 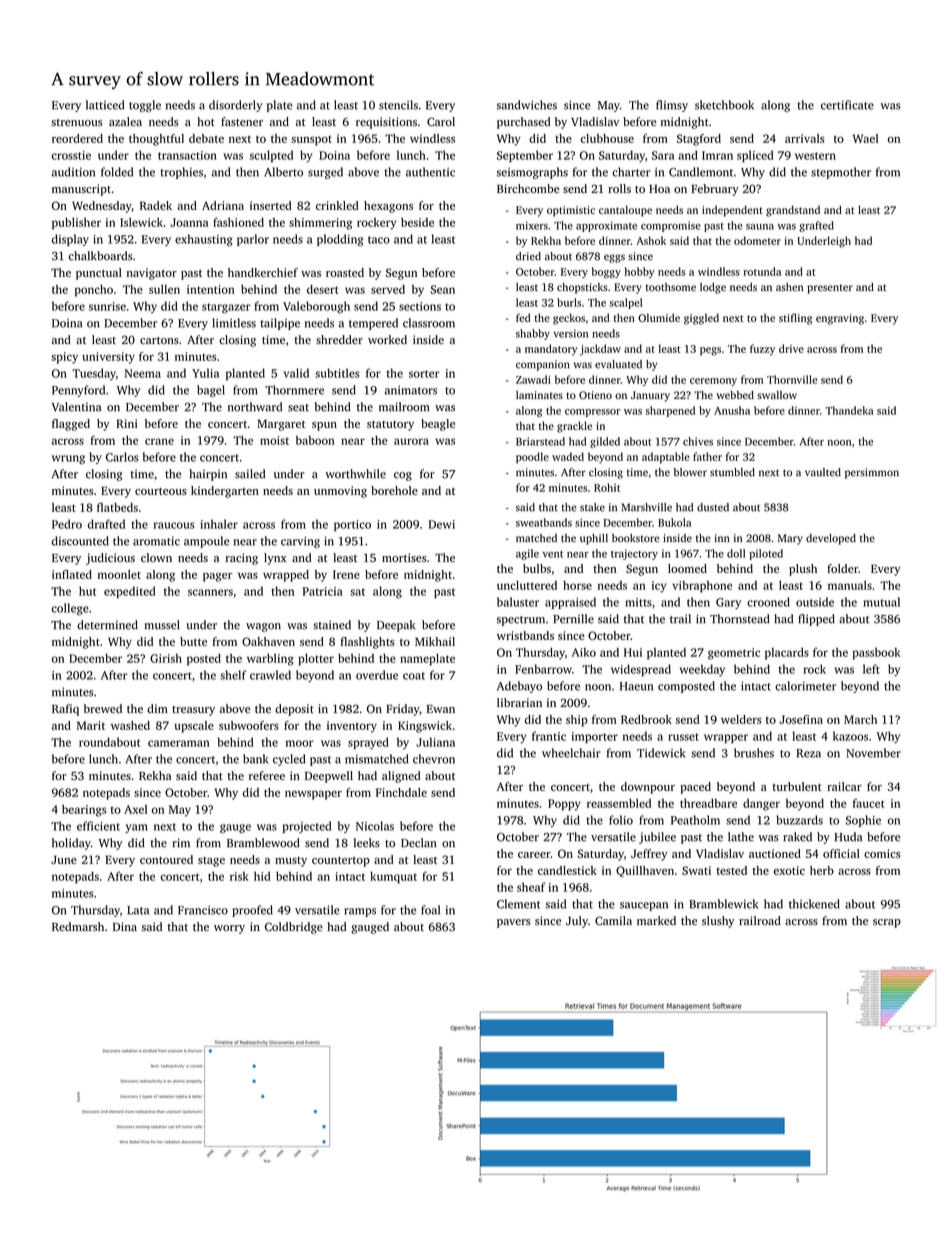 What do you see at coordinates (571, 753) in the screenshot?
I see `wheelchair` at bounding box center [571, 753].
